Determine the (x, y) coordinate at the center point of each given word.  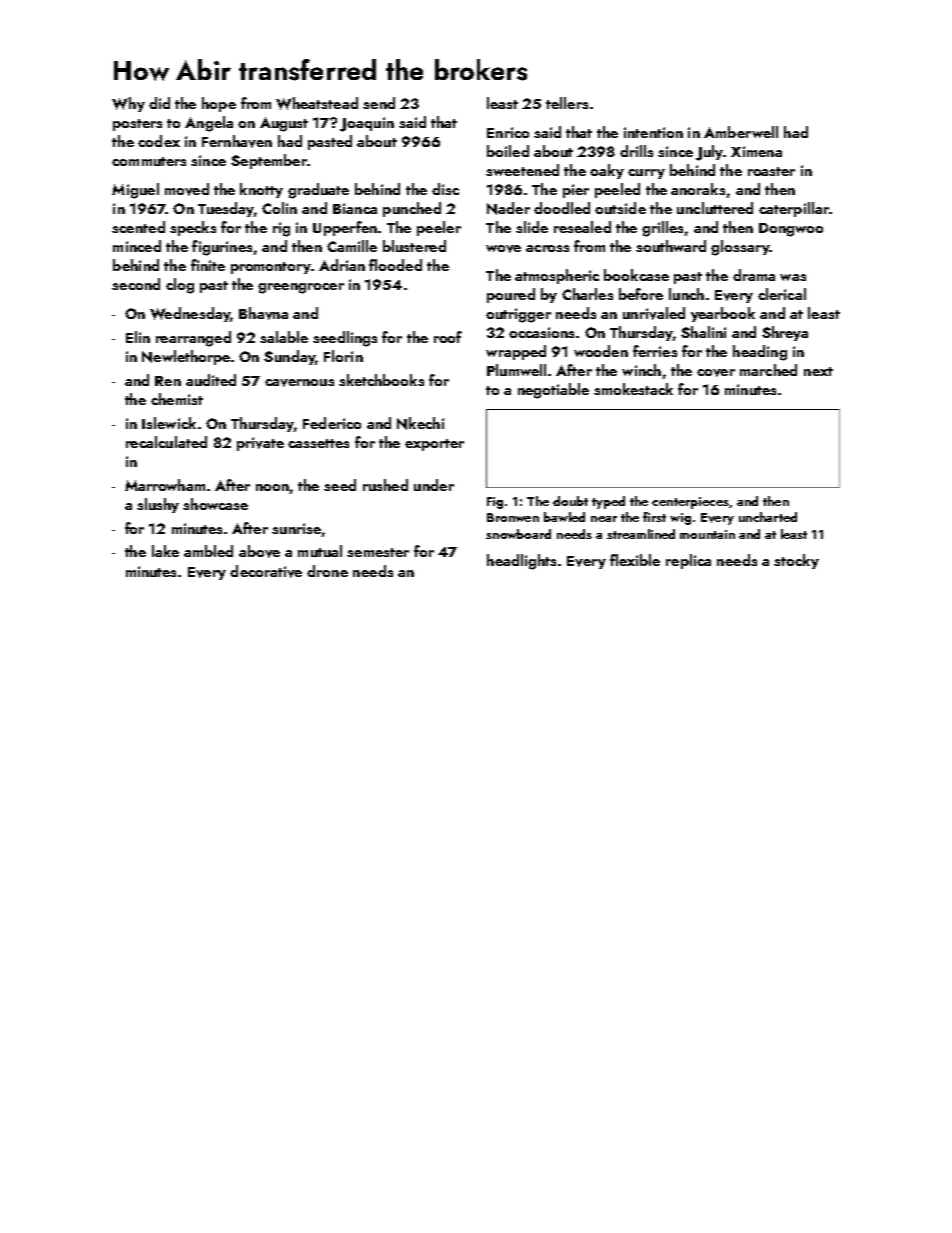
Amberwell (741, 132)
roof (448, 337)
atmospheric (557, 276)
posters (137, 125)
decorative (266, 571)
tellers (567, 103)
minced (137, 246)
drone (327, 571)
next (818, 371)
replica (688, 561)
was (793, 277)
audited (211, 380)
